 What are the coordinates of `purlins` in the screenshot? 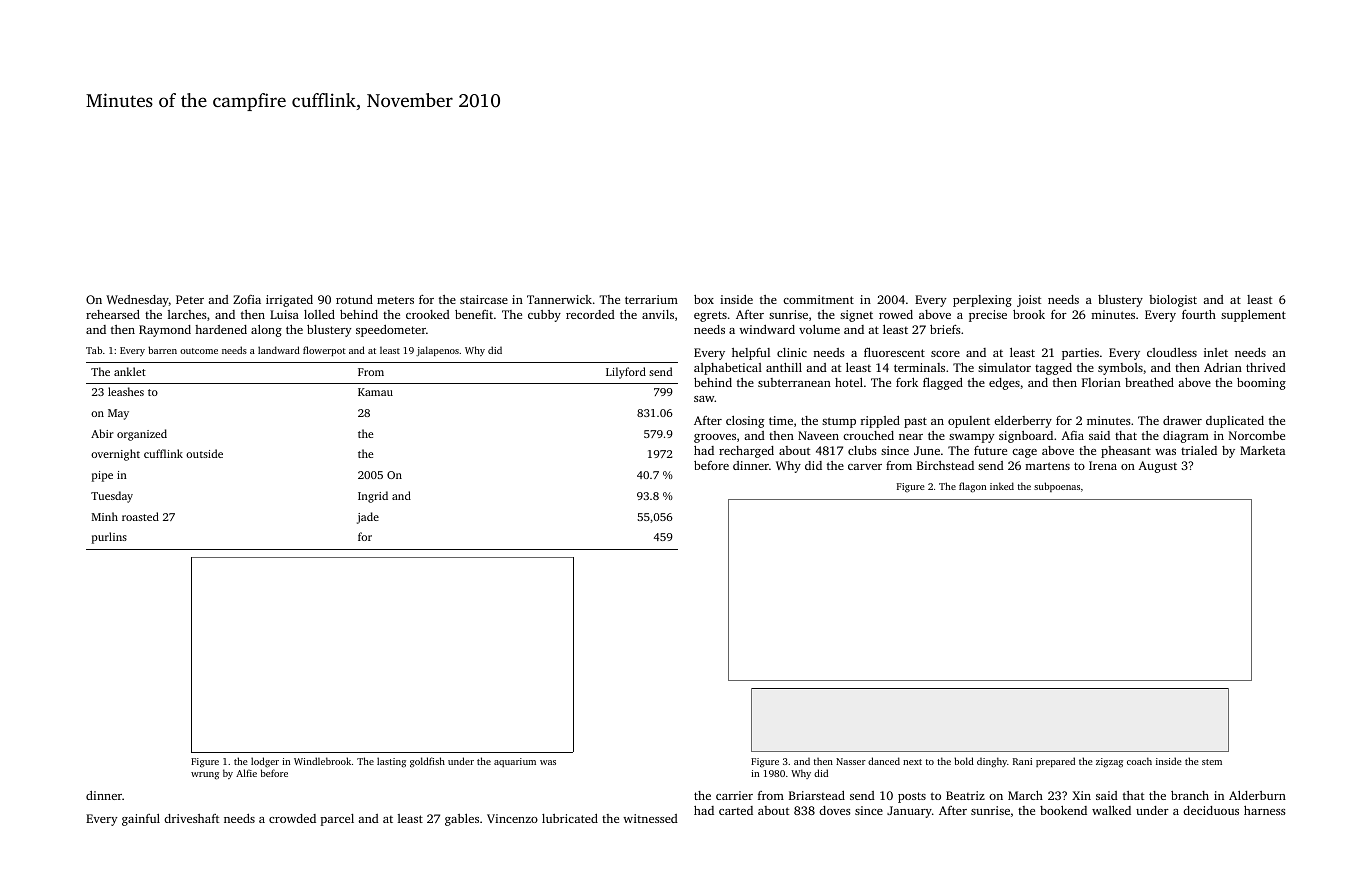 It's located at (109, 538).
